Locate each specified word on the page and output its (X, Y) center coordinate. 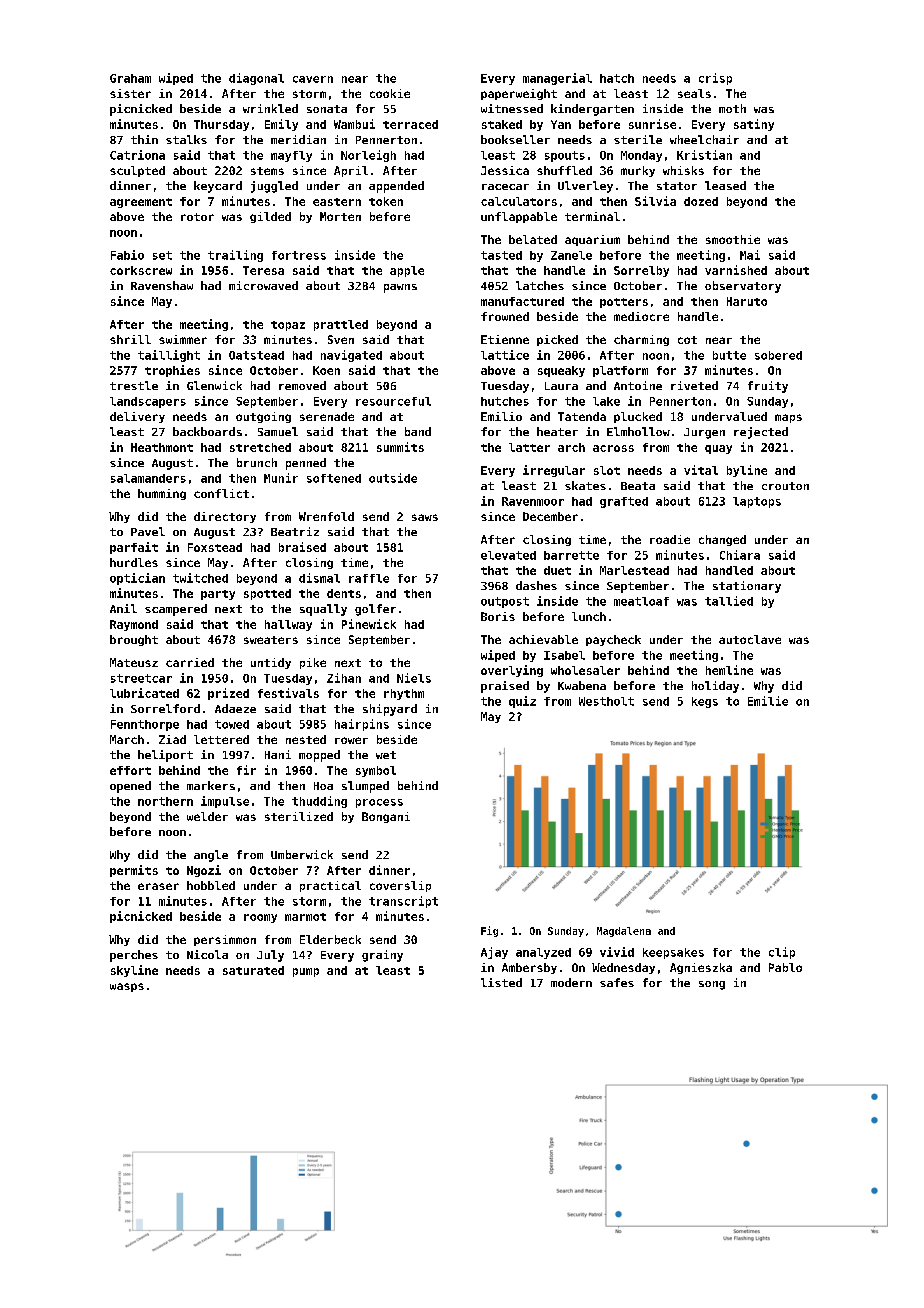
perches (134, 956)
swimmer (183, 339)
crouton (785, 486)
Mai (750, 255)
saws (425, 517)
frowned (505, 316)
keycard (218, 187)
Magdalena (624, 932)
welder (207, 816)
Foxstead (215, 547)
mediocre (641, 316)
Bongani (386, 817)
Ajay (494, 953)
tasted (501, 255)
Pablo (785, 967)
